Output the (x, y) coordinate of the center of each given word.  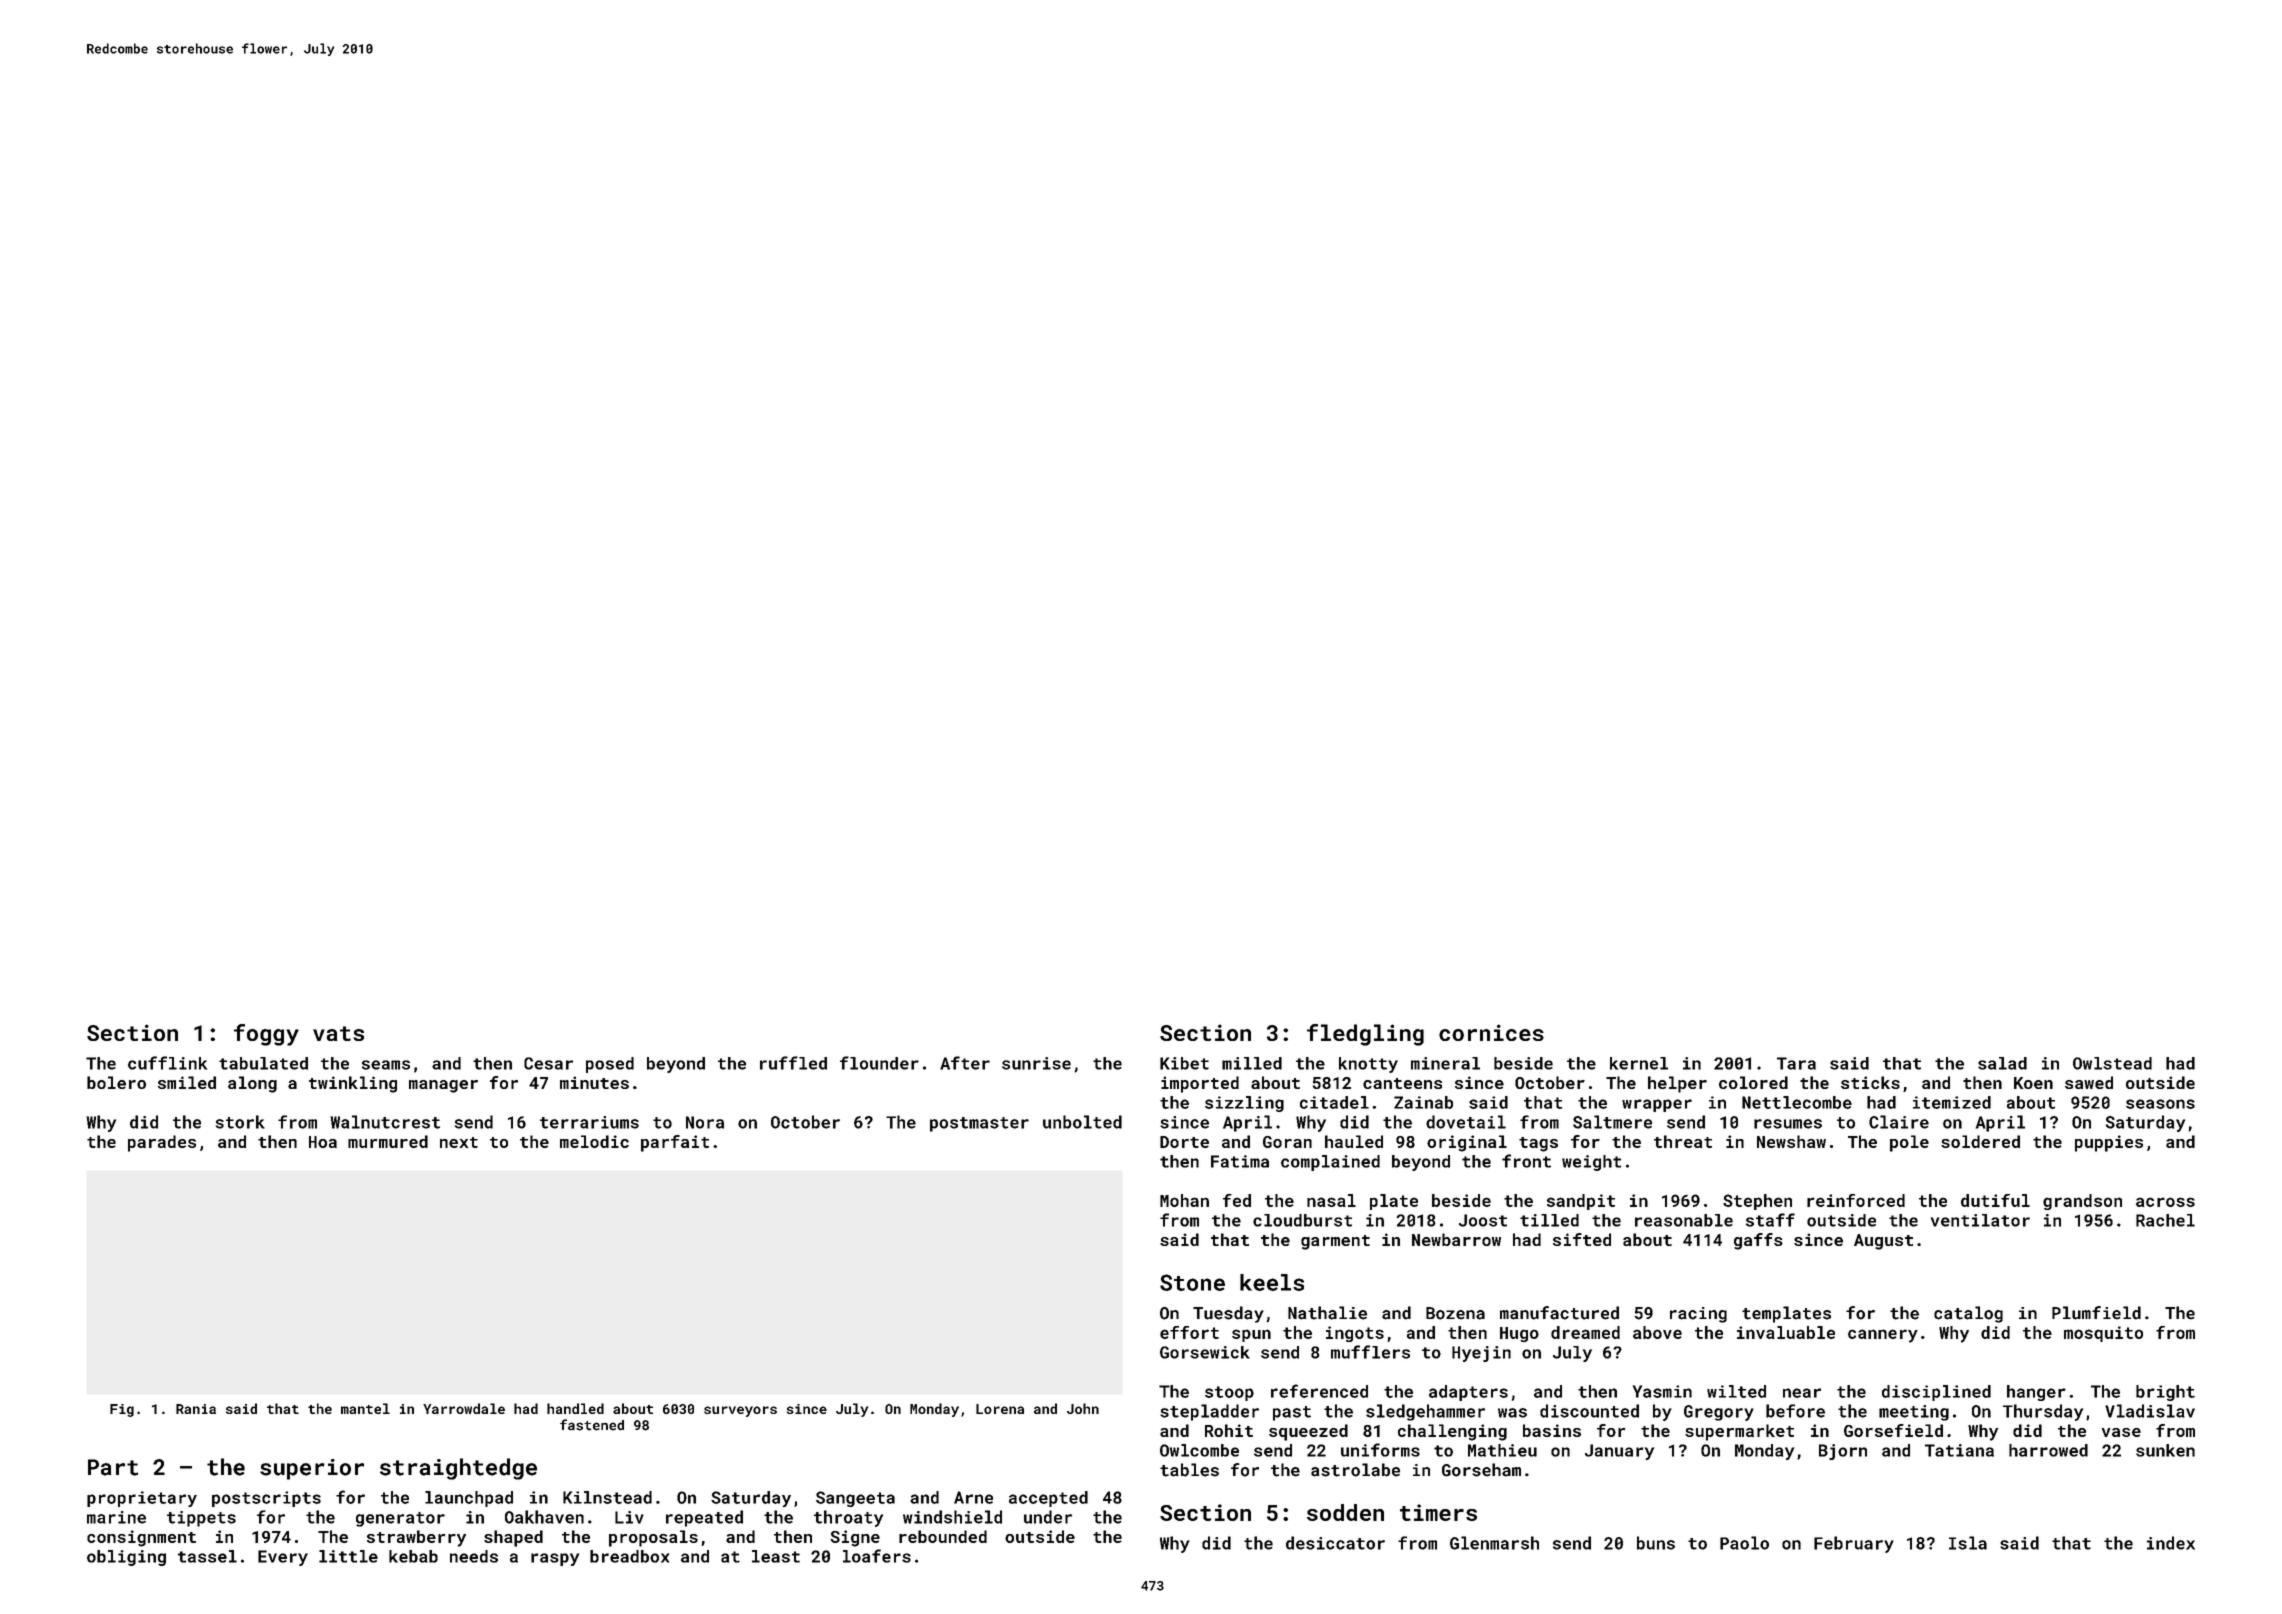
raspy (555, 1559)
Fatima (1240, 1161)
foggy (266, 1035)
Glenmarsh (1494, 1543)
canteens (1402, 1083)
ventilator (1980, 1220)
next (459, 1142)
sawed (2089, 1082)
